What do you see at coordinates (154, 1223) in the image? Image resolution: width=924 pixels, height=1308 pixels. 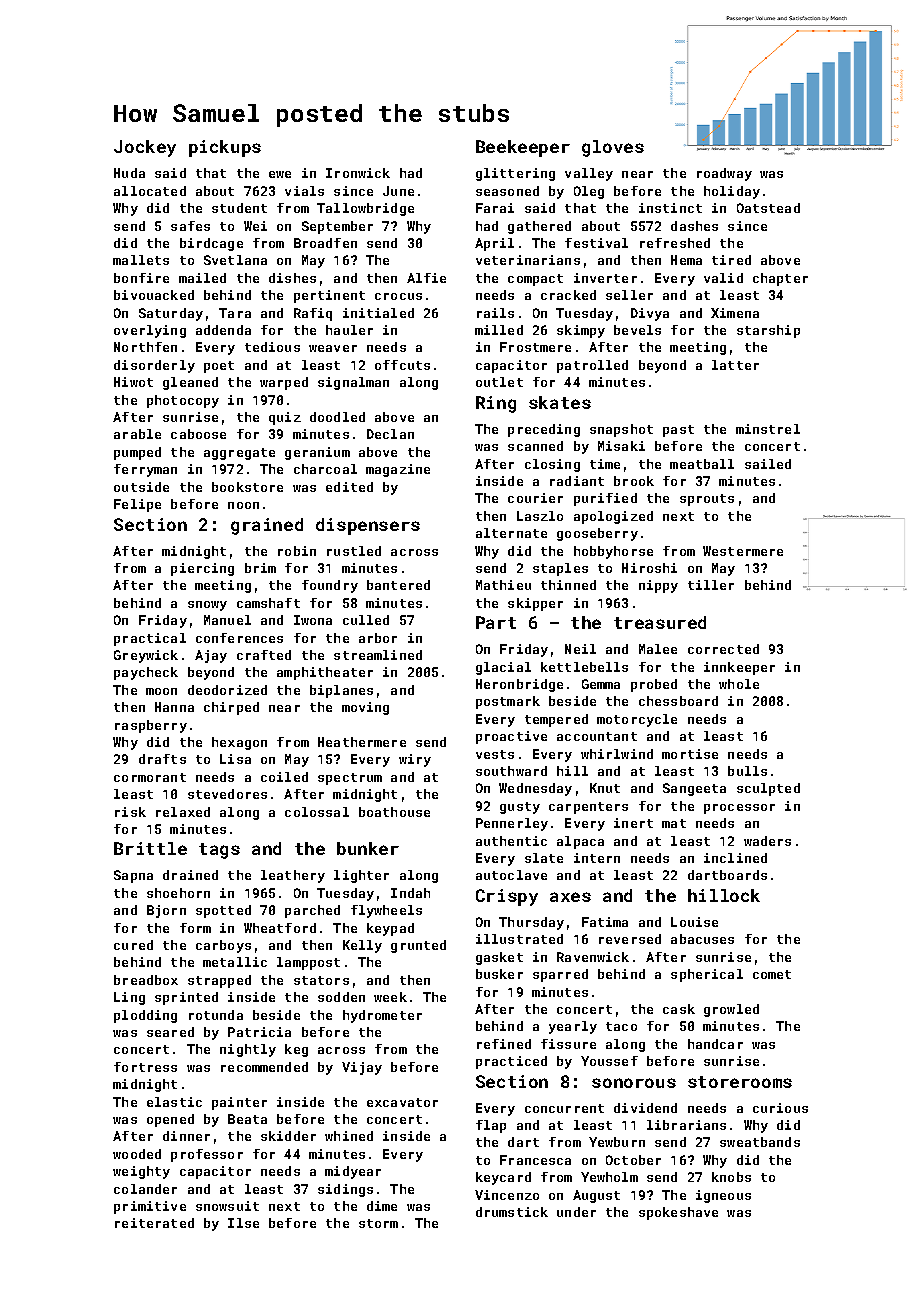 I see `reiterated` at bounding box center [154, 1223].
